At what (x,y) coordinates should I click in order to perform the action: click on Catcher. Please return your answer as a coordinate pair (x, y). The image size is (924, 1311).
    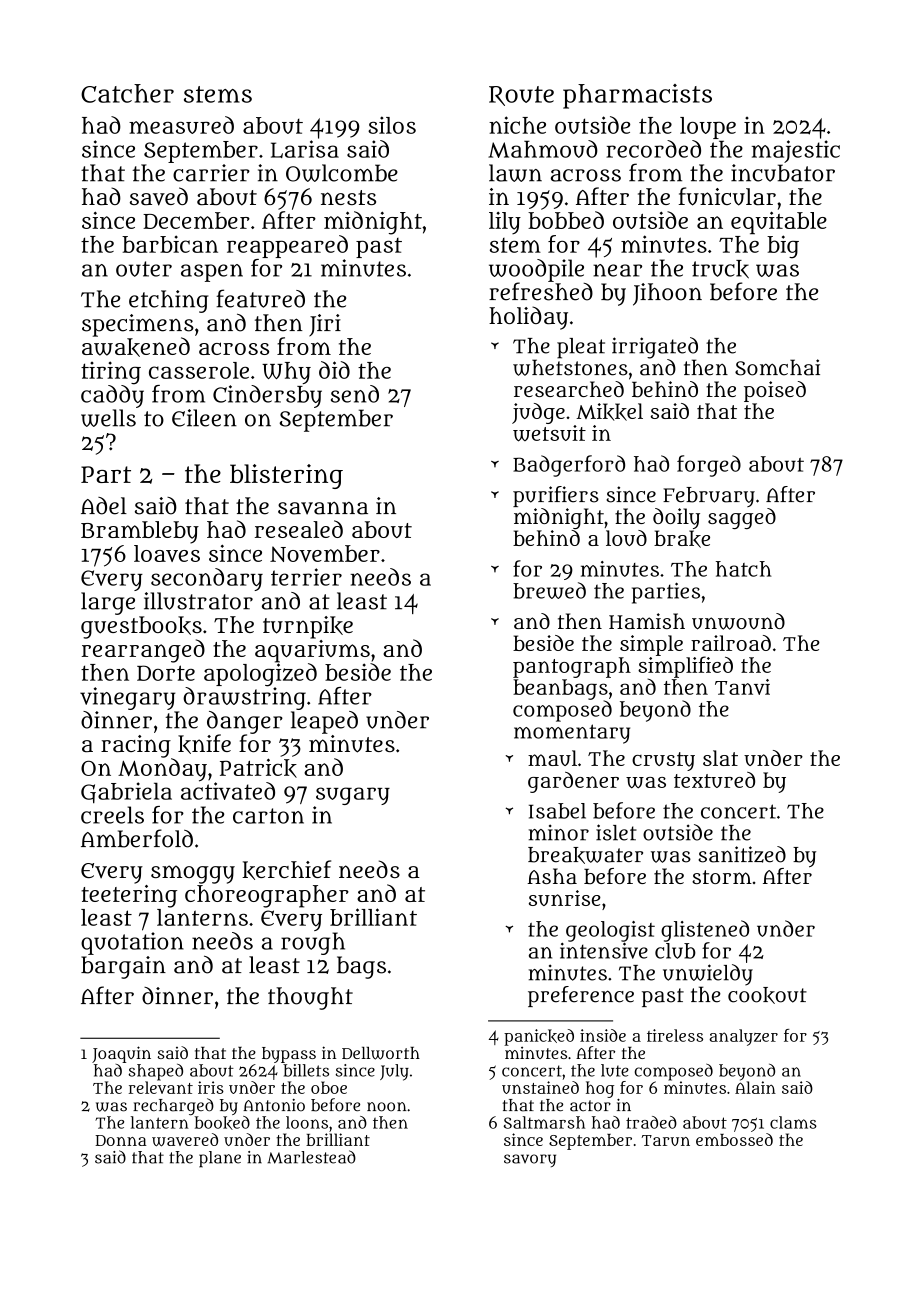
    Looking at the image, I should click on (127, 93).
